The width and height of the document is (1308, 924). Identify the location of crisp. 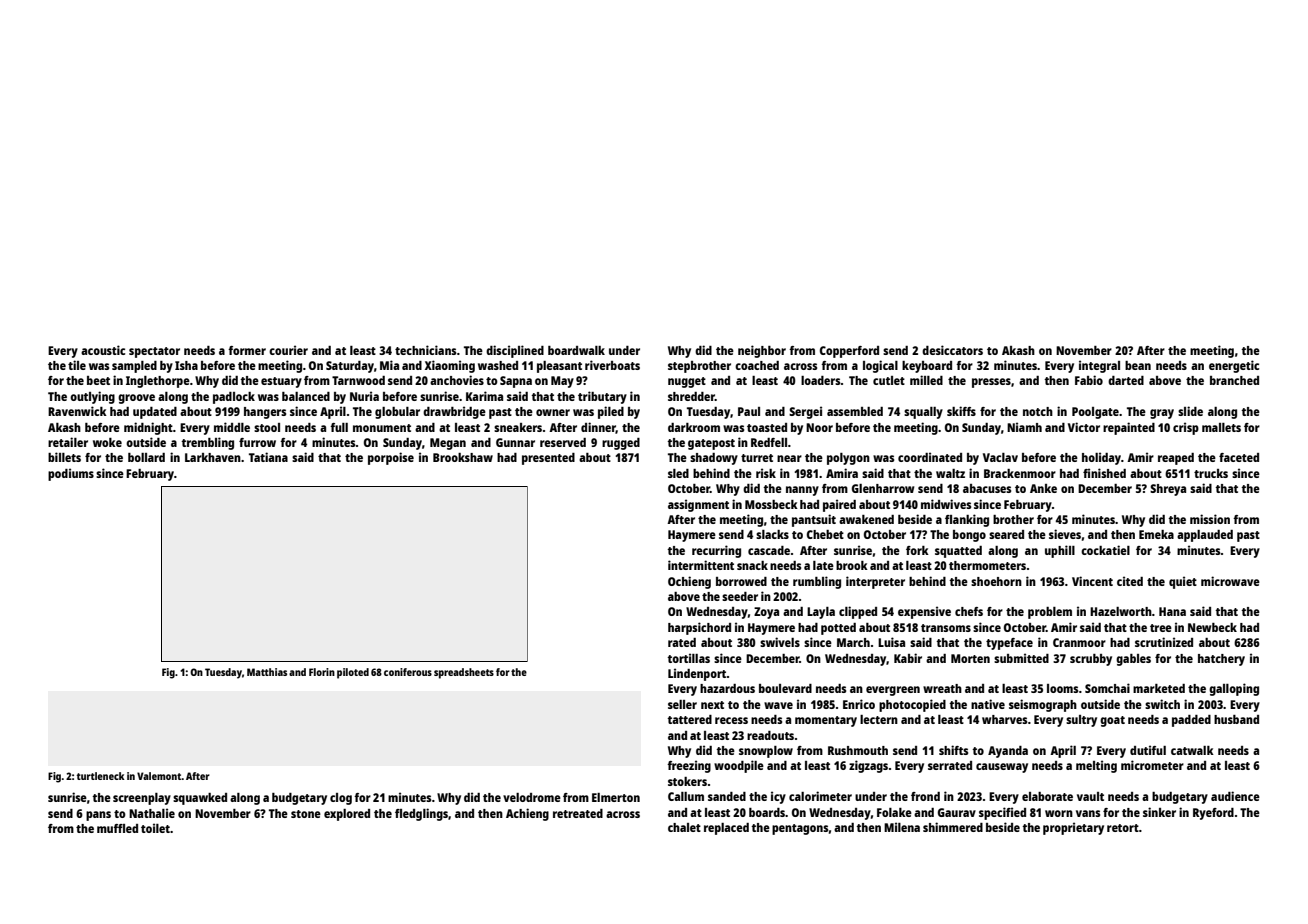
(1186, 428).
